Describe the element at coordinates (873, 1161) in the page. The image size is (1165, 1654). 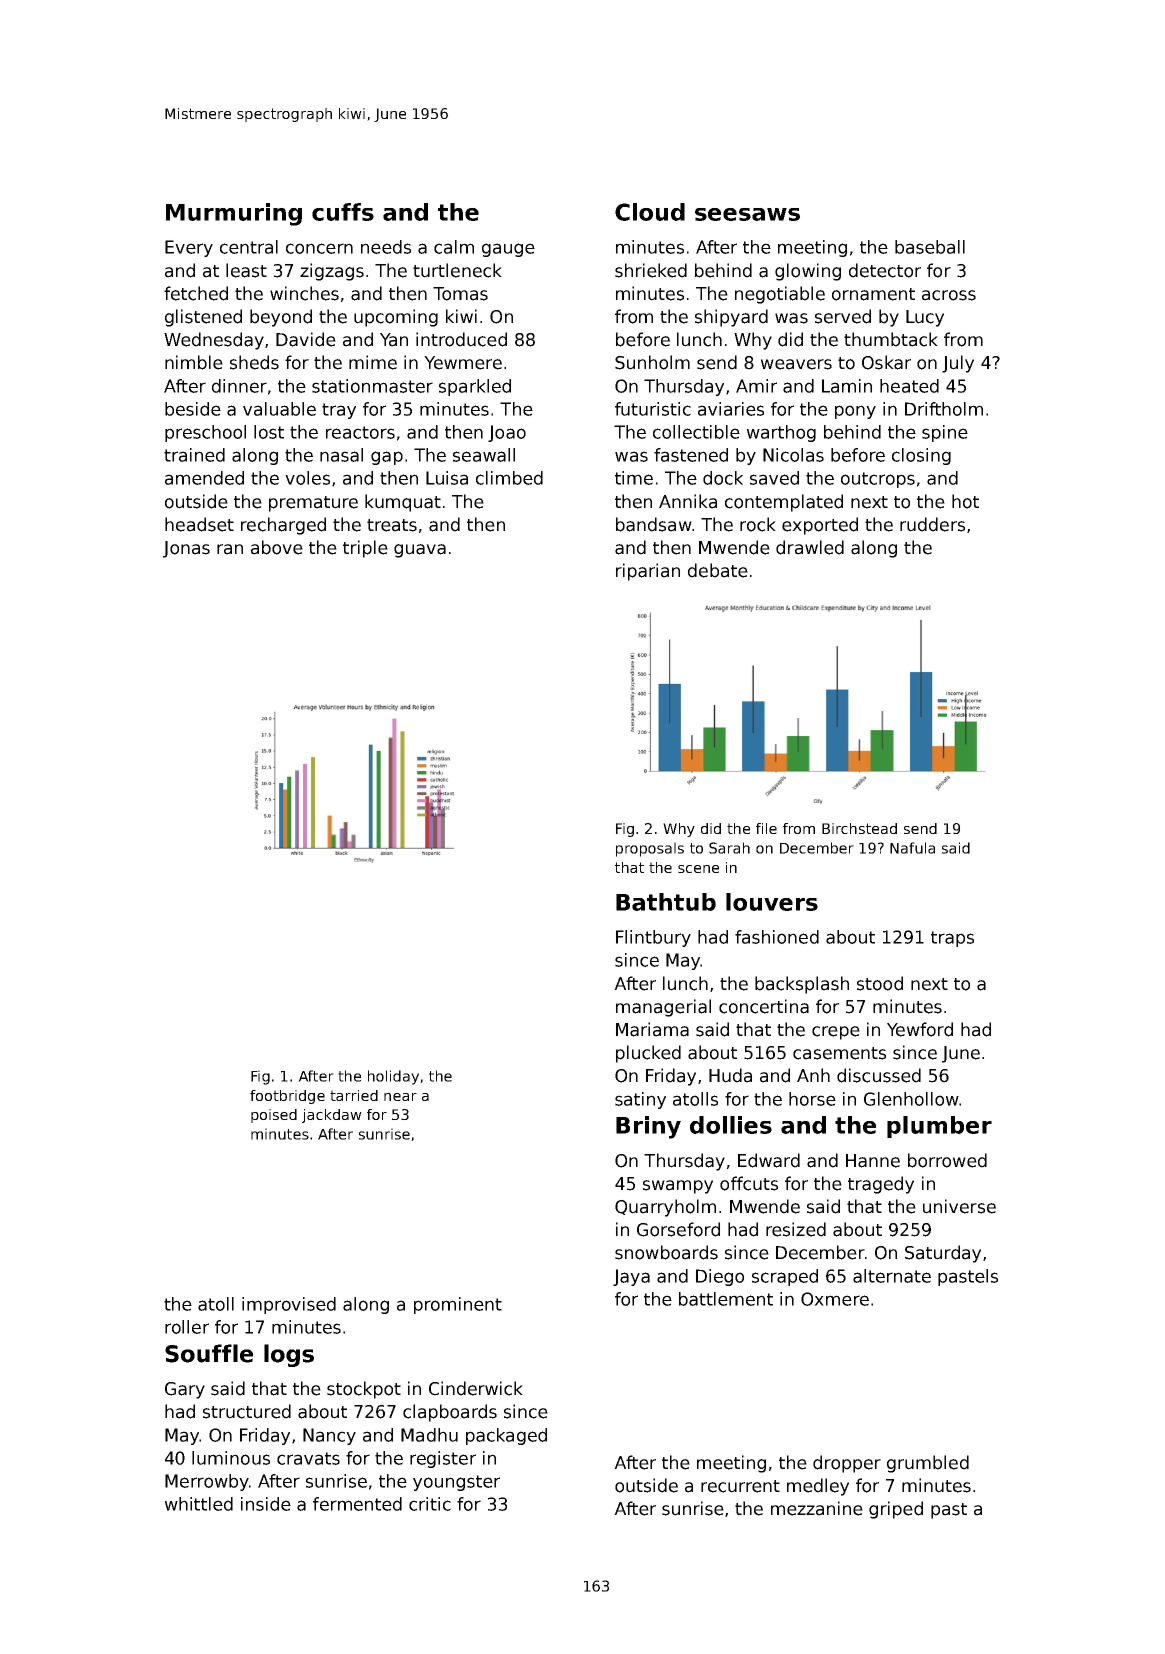
I see `Hanne` at that location.
